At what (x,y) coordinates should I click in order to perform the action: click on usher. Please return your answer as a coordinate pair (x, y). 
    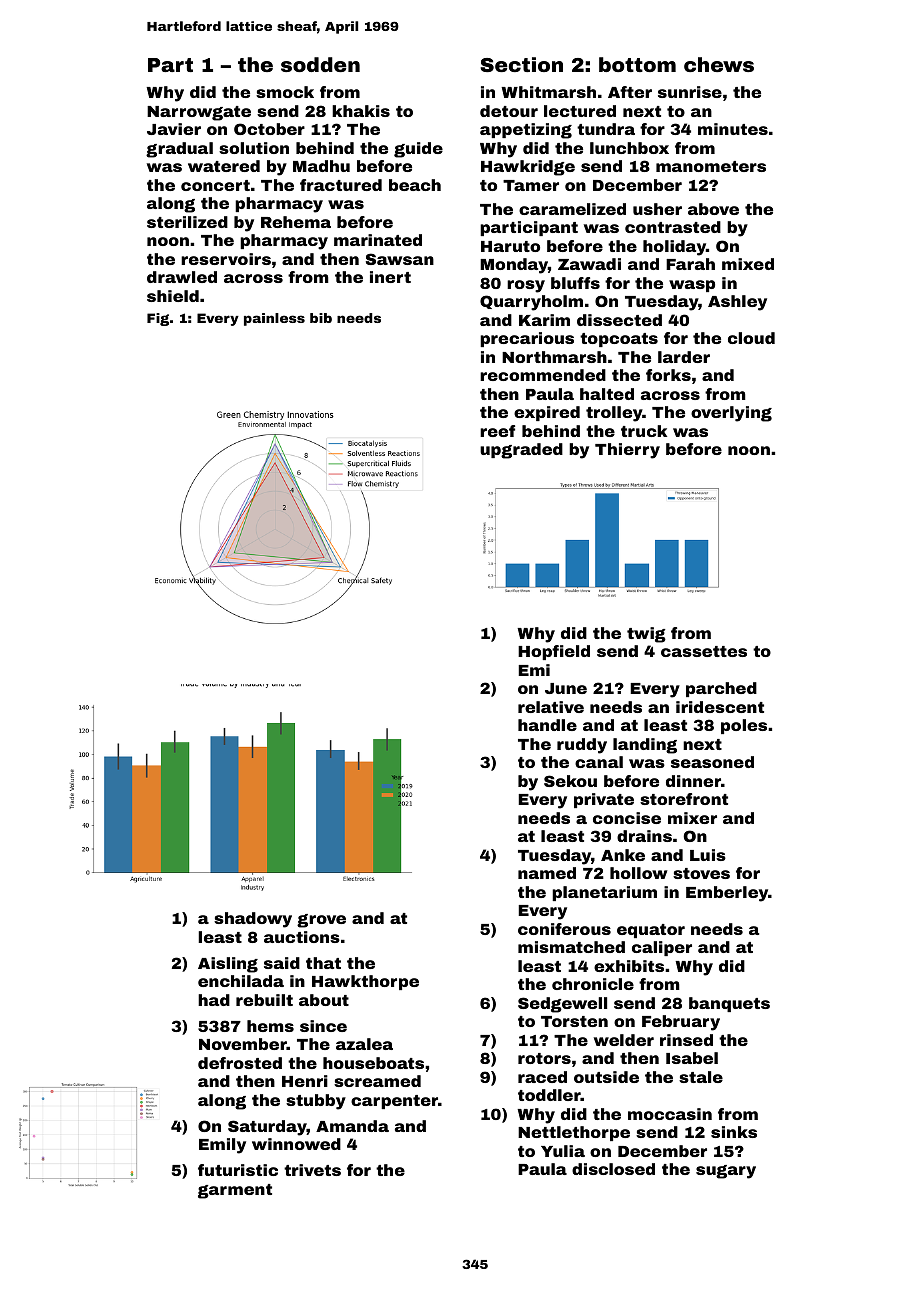
    Looking at the image, I should click on (657, 209).
